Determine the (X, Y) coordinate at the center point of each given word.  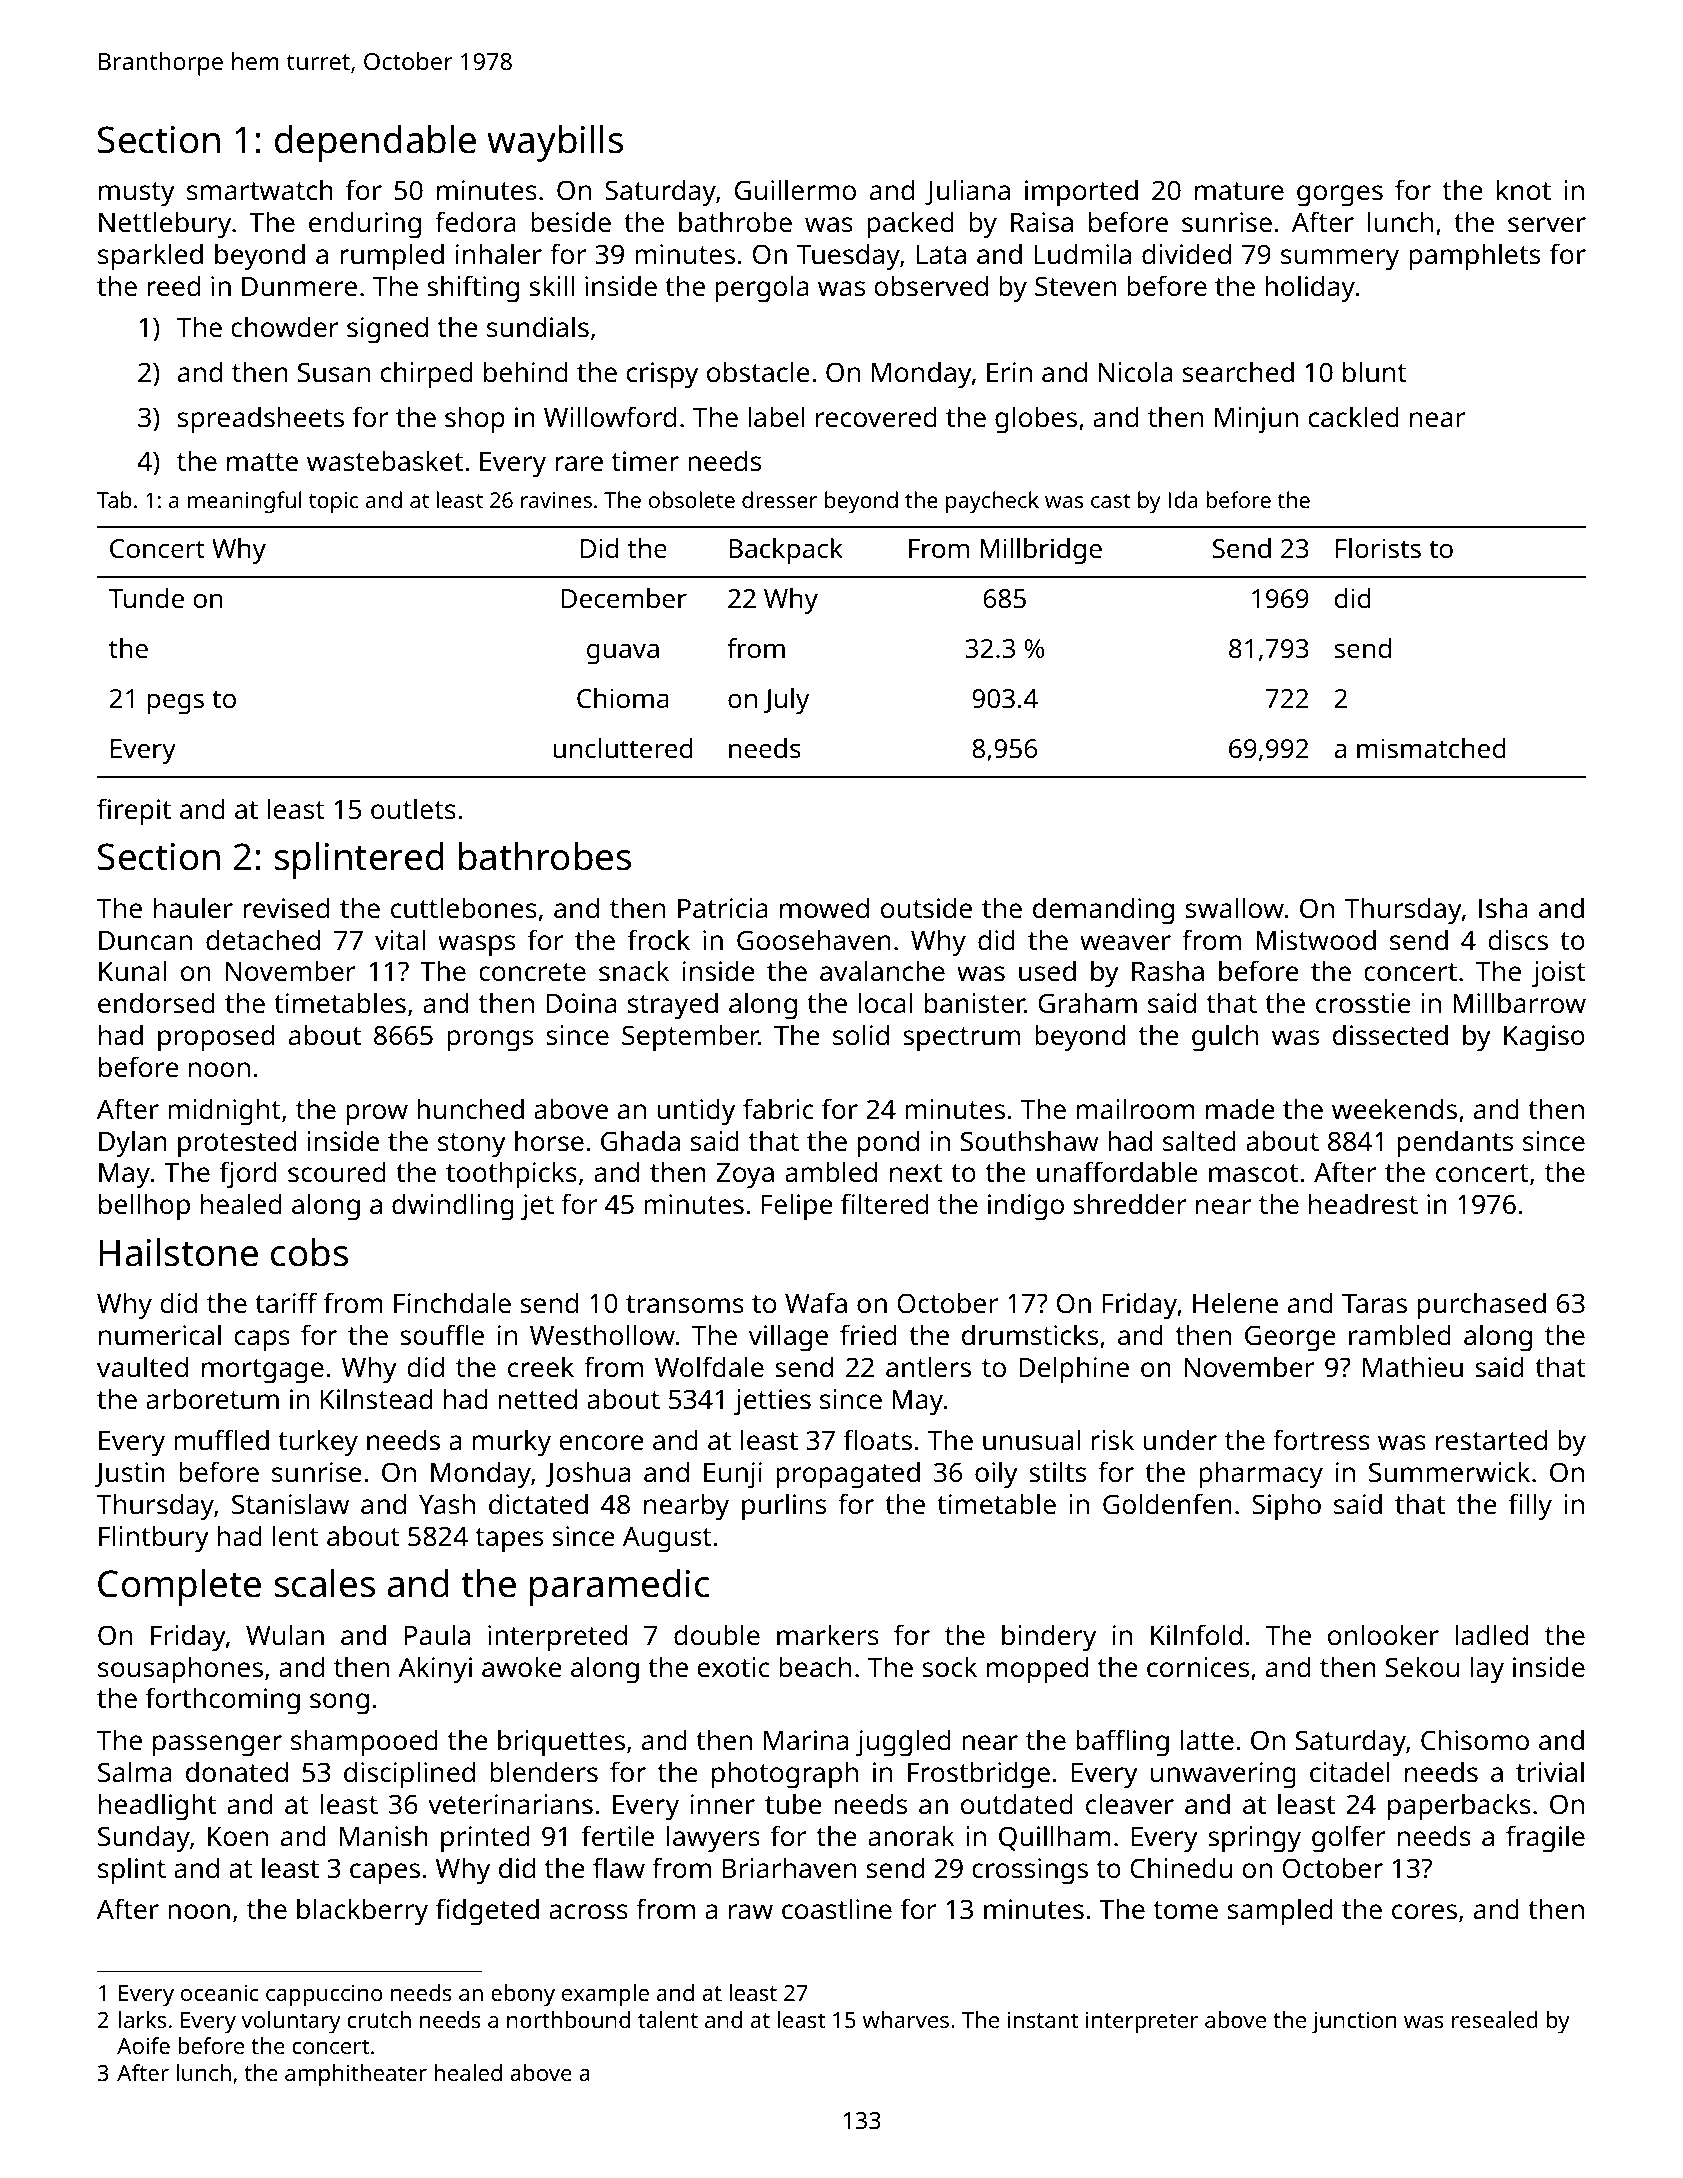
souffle (442, 1334)
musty (137, 194)
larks (142, 2019)
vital (400, 939)
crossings (1030, 1871)
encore (602, 1442)
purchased (1482, 1306)
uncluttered (623, 748)
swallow (1235, 908)
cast (1111, 500)
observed (931, 286)
